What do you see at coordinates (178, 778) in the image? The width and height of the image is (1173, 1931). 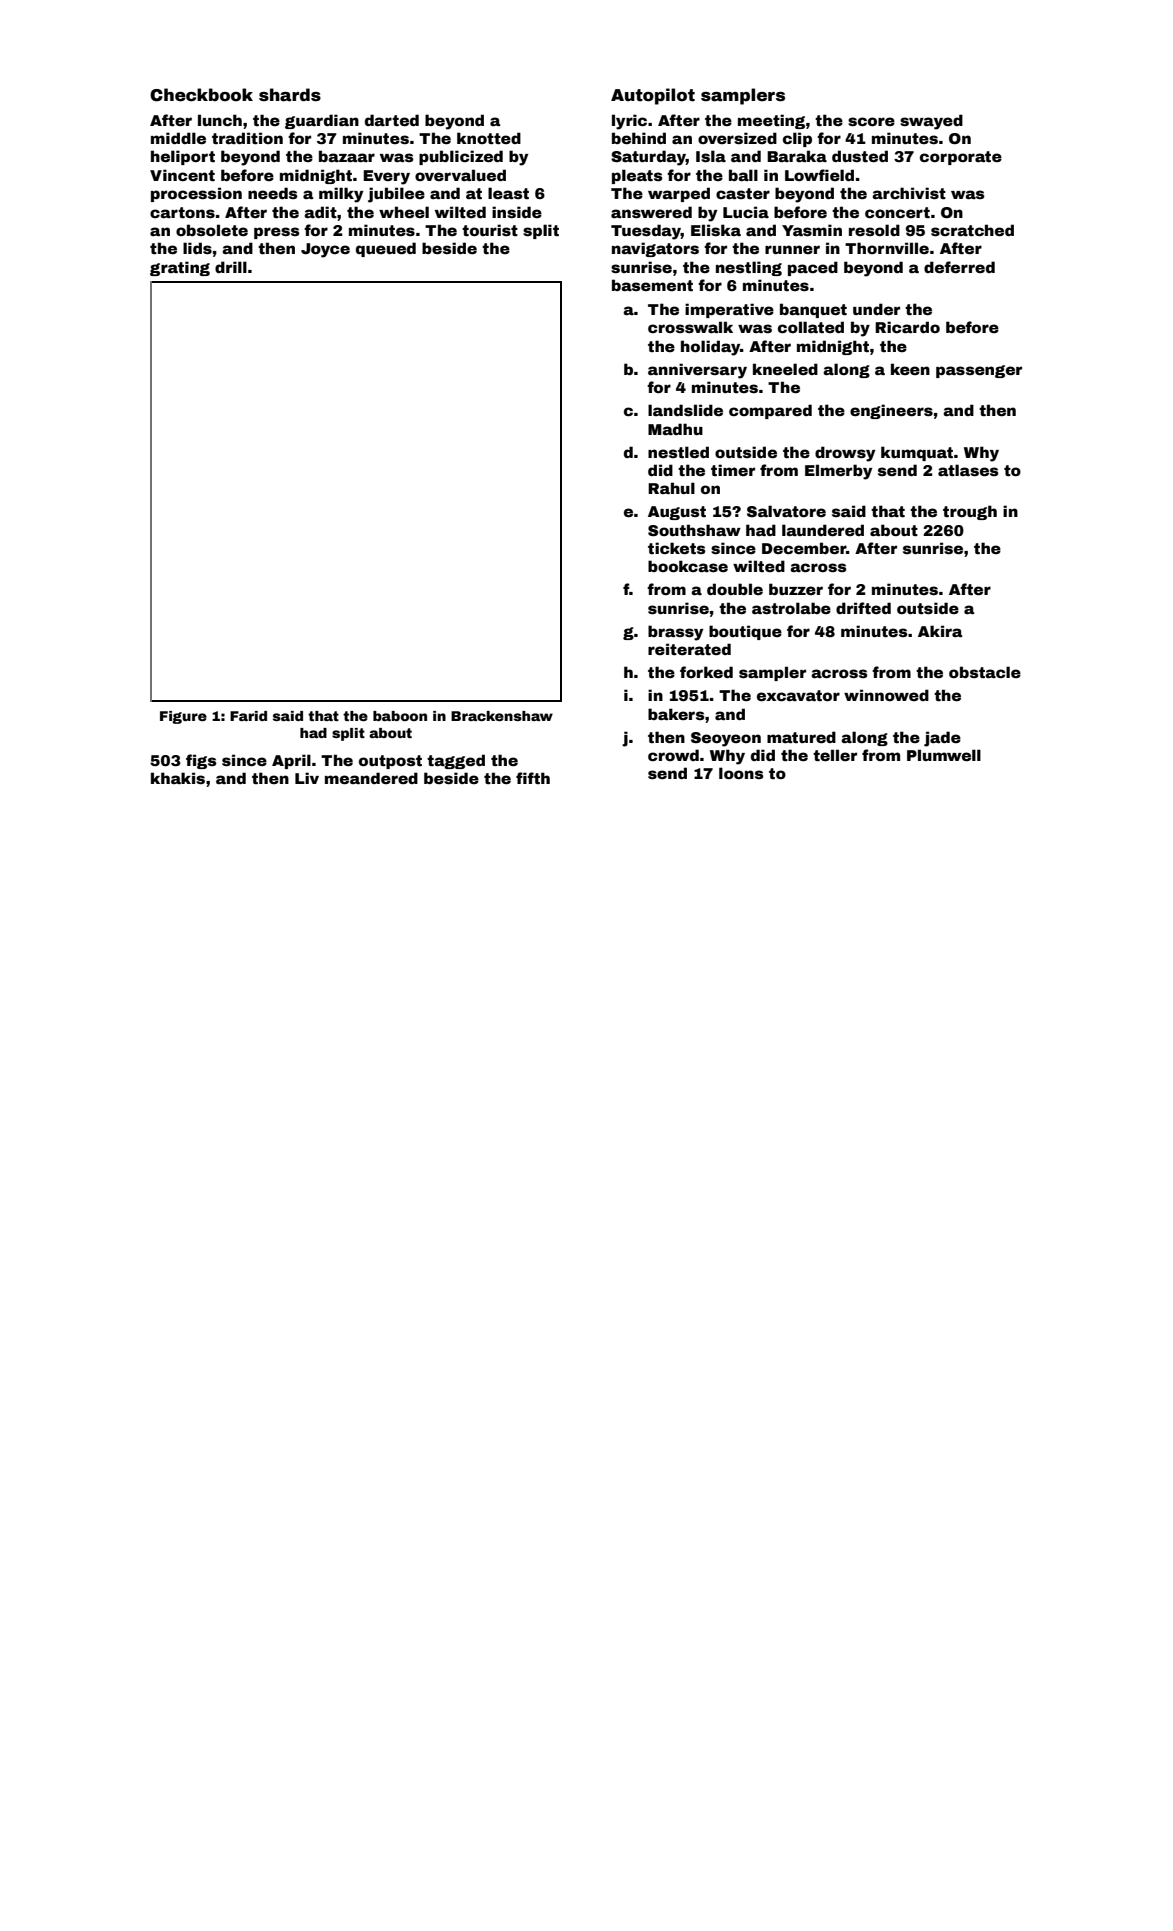 I see `khakis` at bounding box center [178, 778].
